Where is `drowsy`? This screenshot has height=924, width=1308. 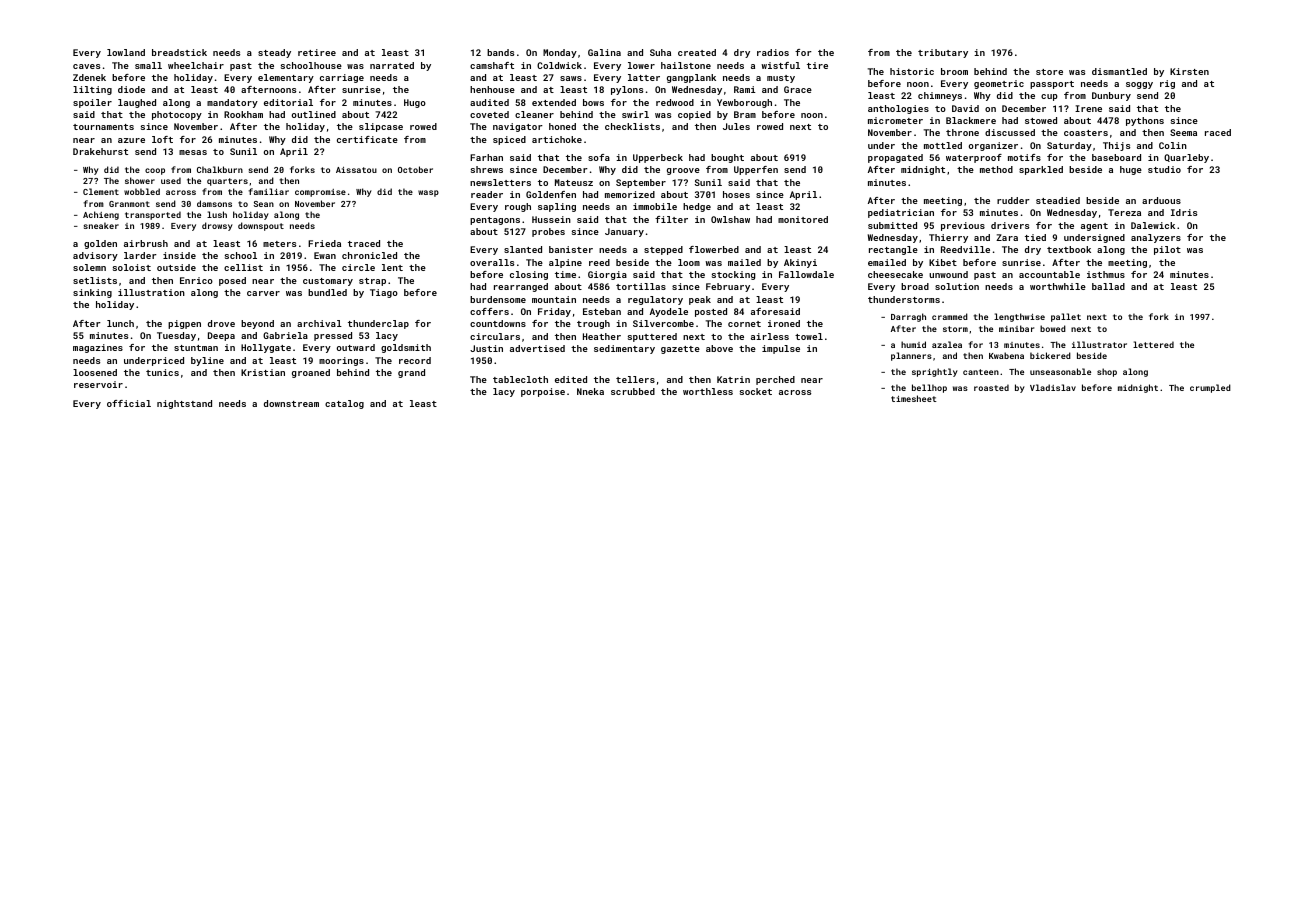 drowsy is located at coordinates (217, 226).
